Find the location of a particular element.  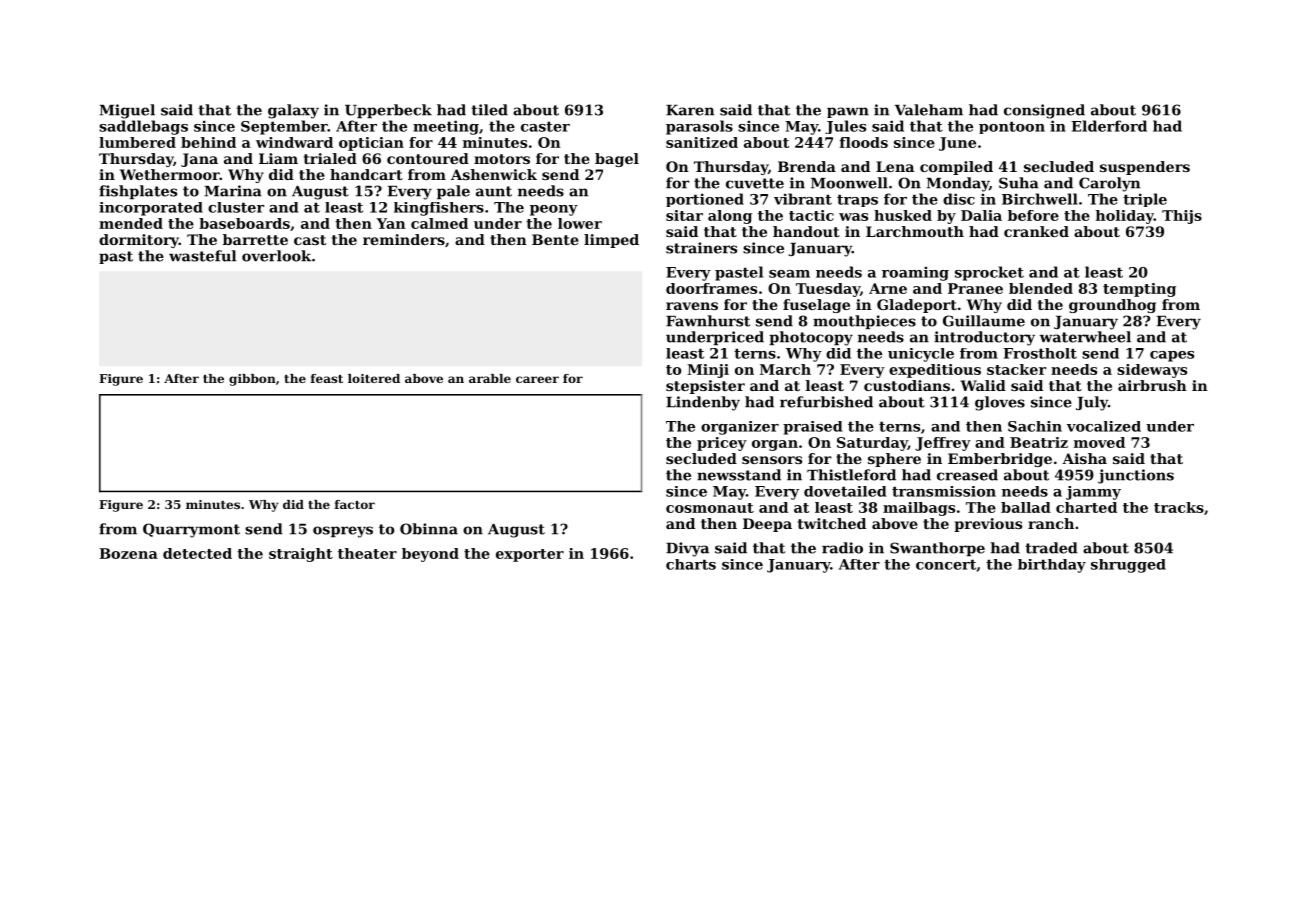

feast is located at coordinates (327, 378).
